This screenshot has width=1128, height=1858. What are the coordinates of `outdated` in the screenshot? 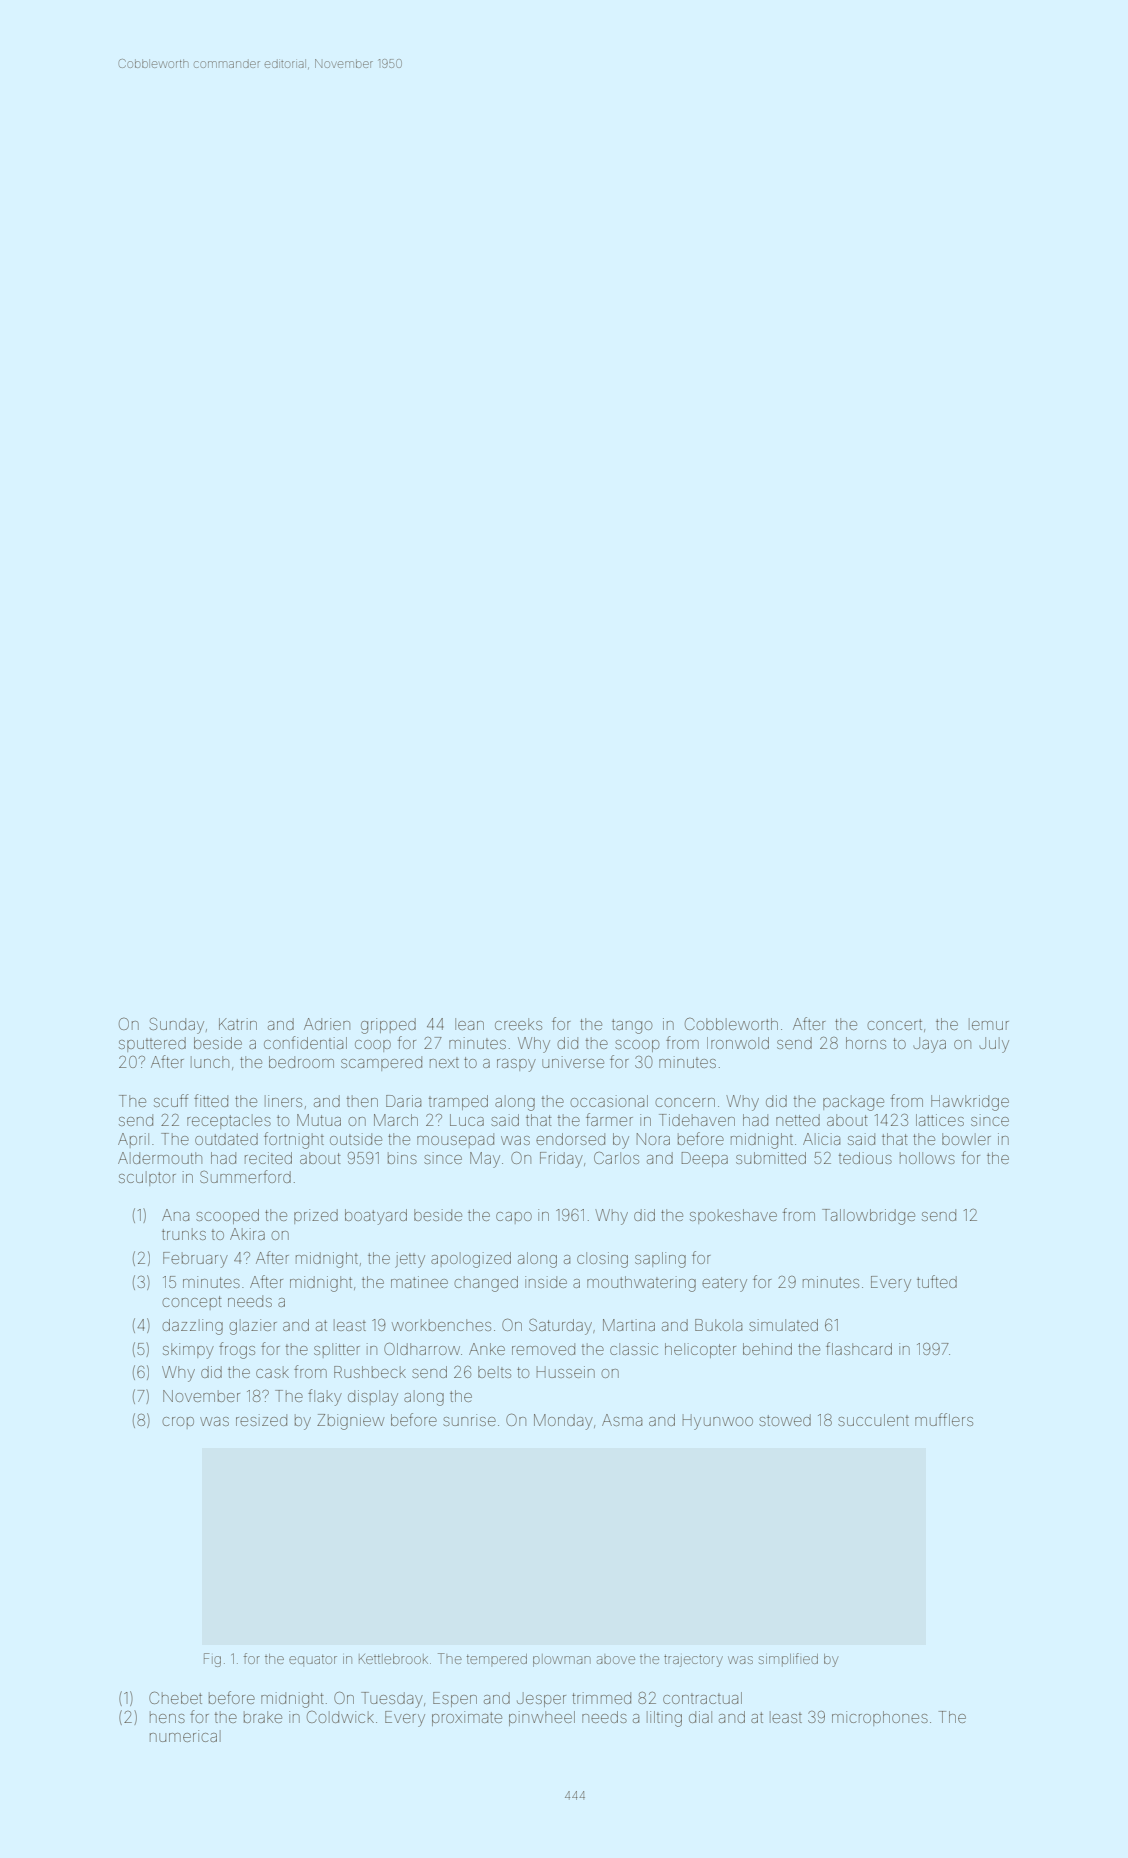 It's located at (226, 1139).
